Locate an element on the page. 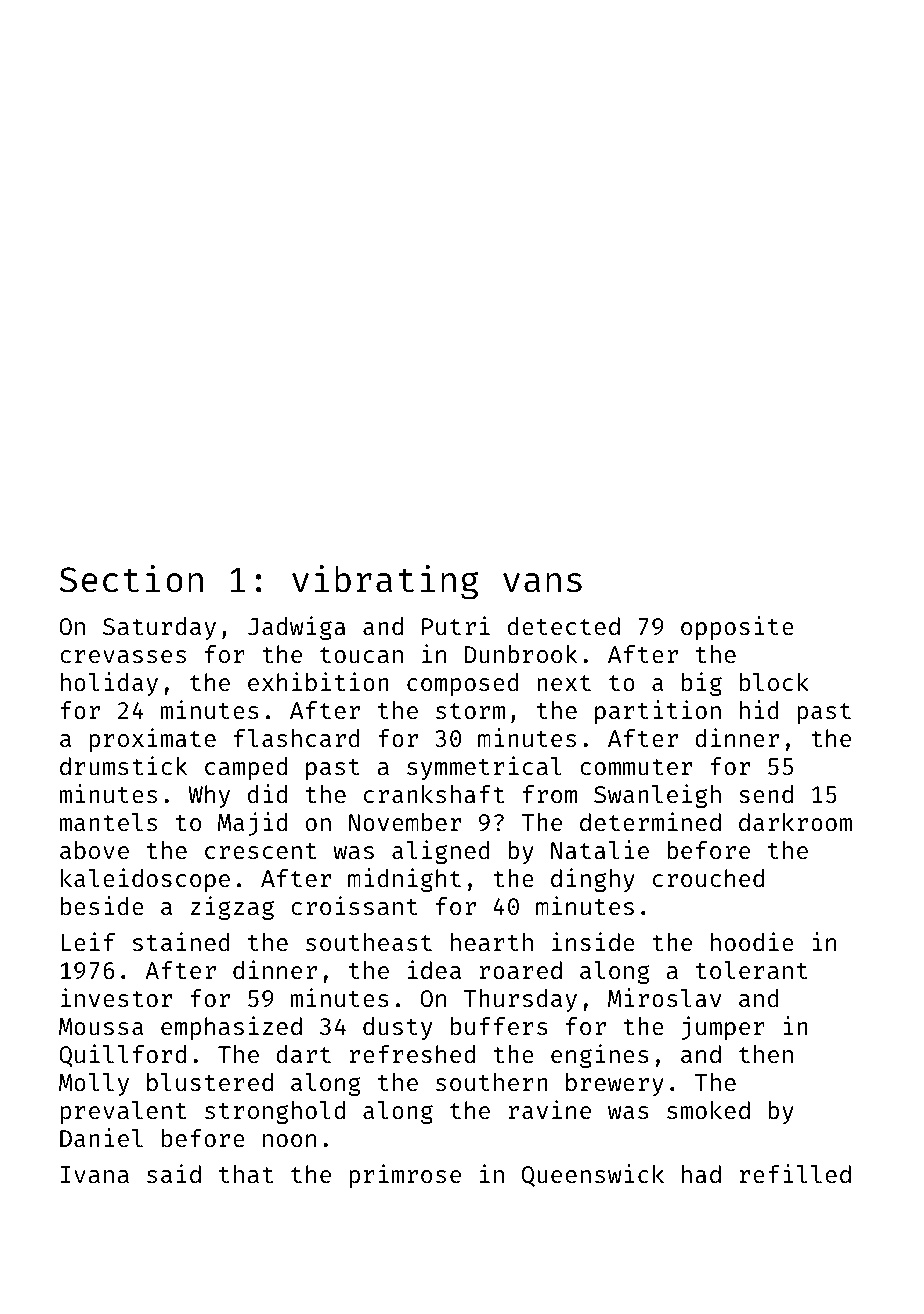 This document has height=1314, width=924. Why is located at coordinates (209, 796).
